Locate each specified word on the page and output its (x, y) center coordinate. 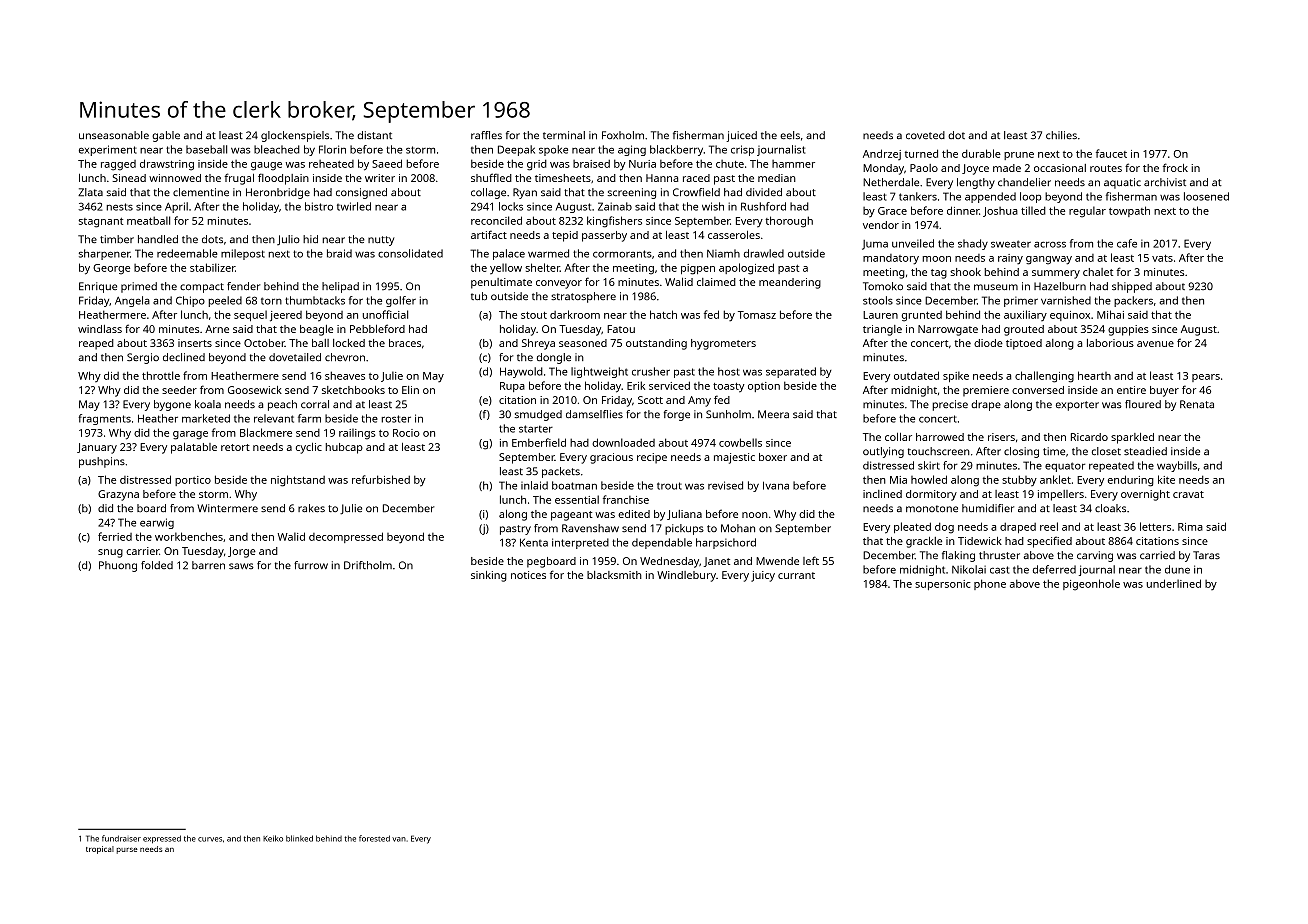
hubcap (344, 448)
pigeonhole (1091, 585)
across (1050, 244)
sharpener (104, 254)
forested (374, 838)
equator (1065, 467)
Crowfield (696, 192)
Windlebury (686, 576)
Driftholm (368, 565)
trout (669, 486)
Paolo (924, 168)
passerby (604, 236)
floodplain (283, 179)
